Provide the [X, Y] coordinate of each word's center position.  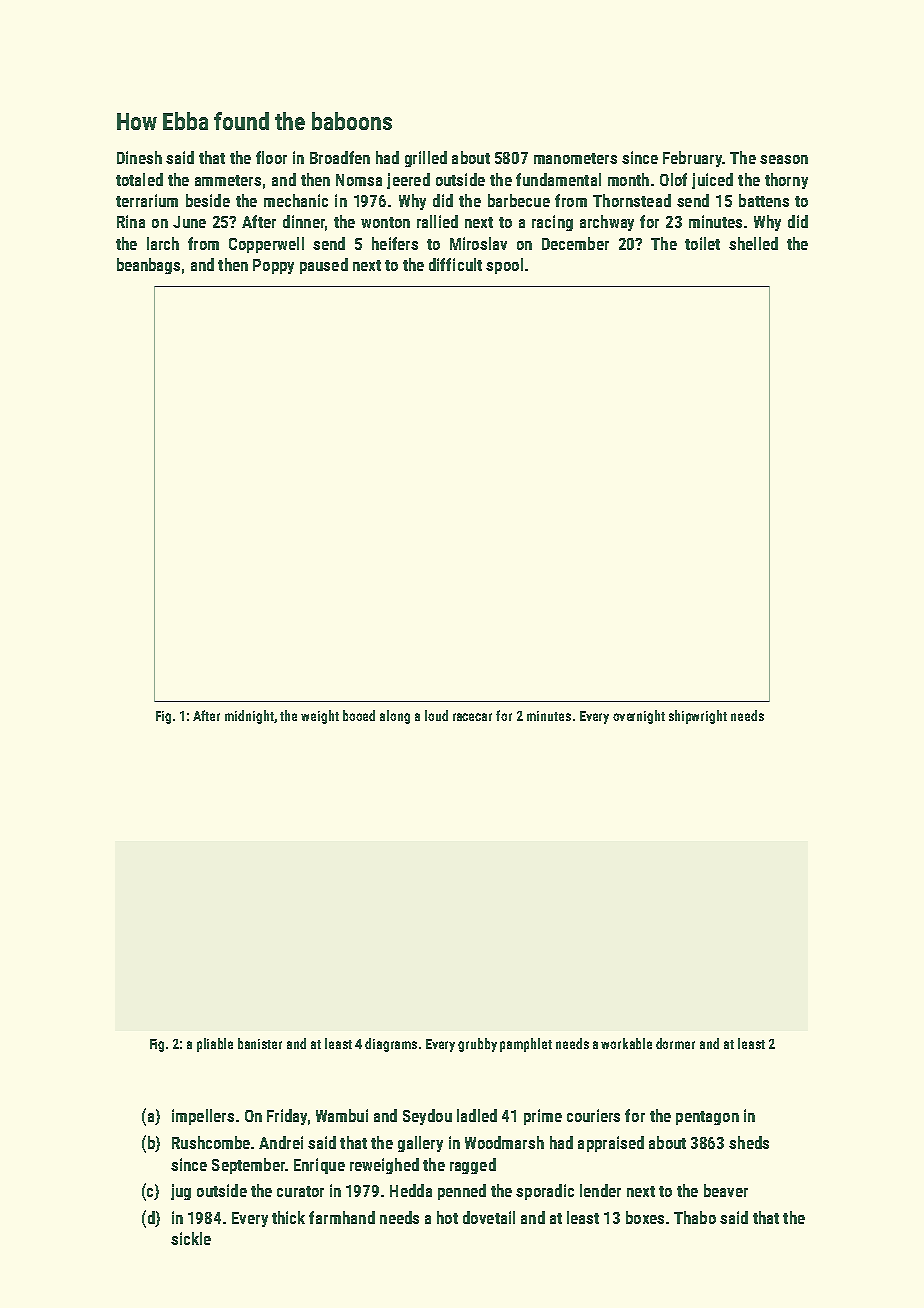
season [784, 159]
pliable [215, 1045]
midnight [249, 717]
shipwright [698, 717]
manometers [575, 158]
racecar [472, 717]
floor [271, 157]
